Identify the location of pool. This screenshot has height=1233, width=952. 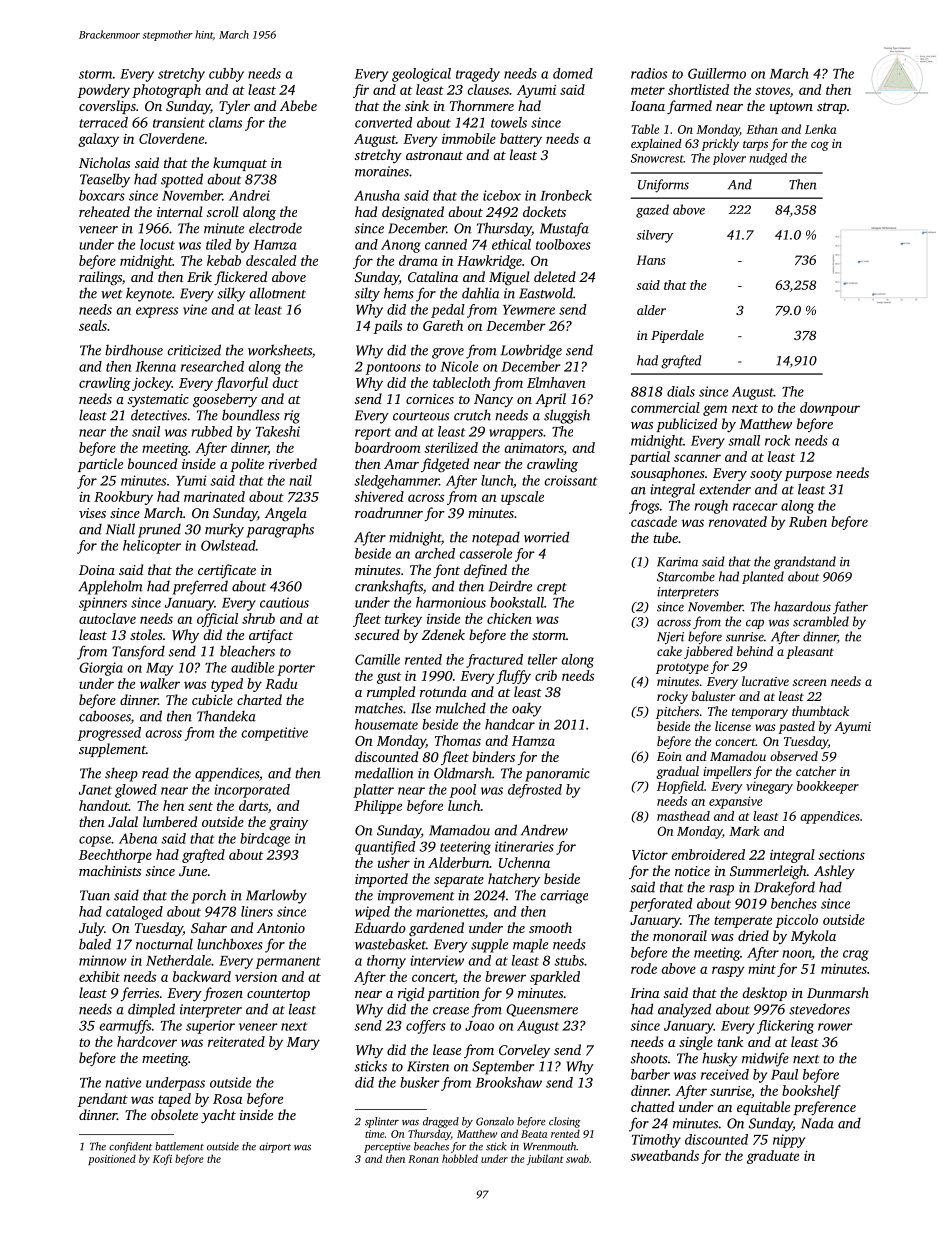
(463, 791).
